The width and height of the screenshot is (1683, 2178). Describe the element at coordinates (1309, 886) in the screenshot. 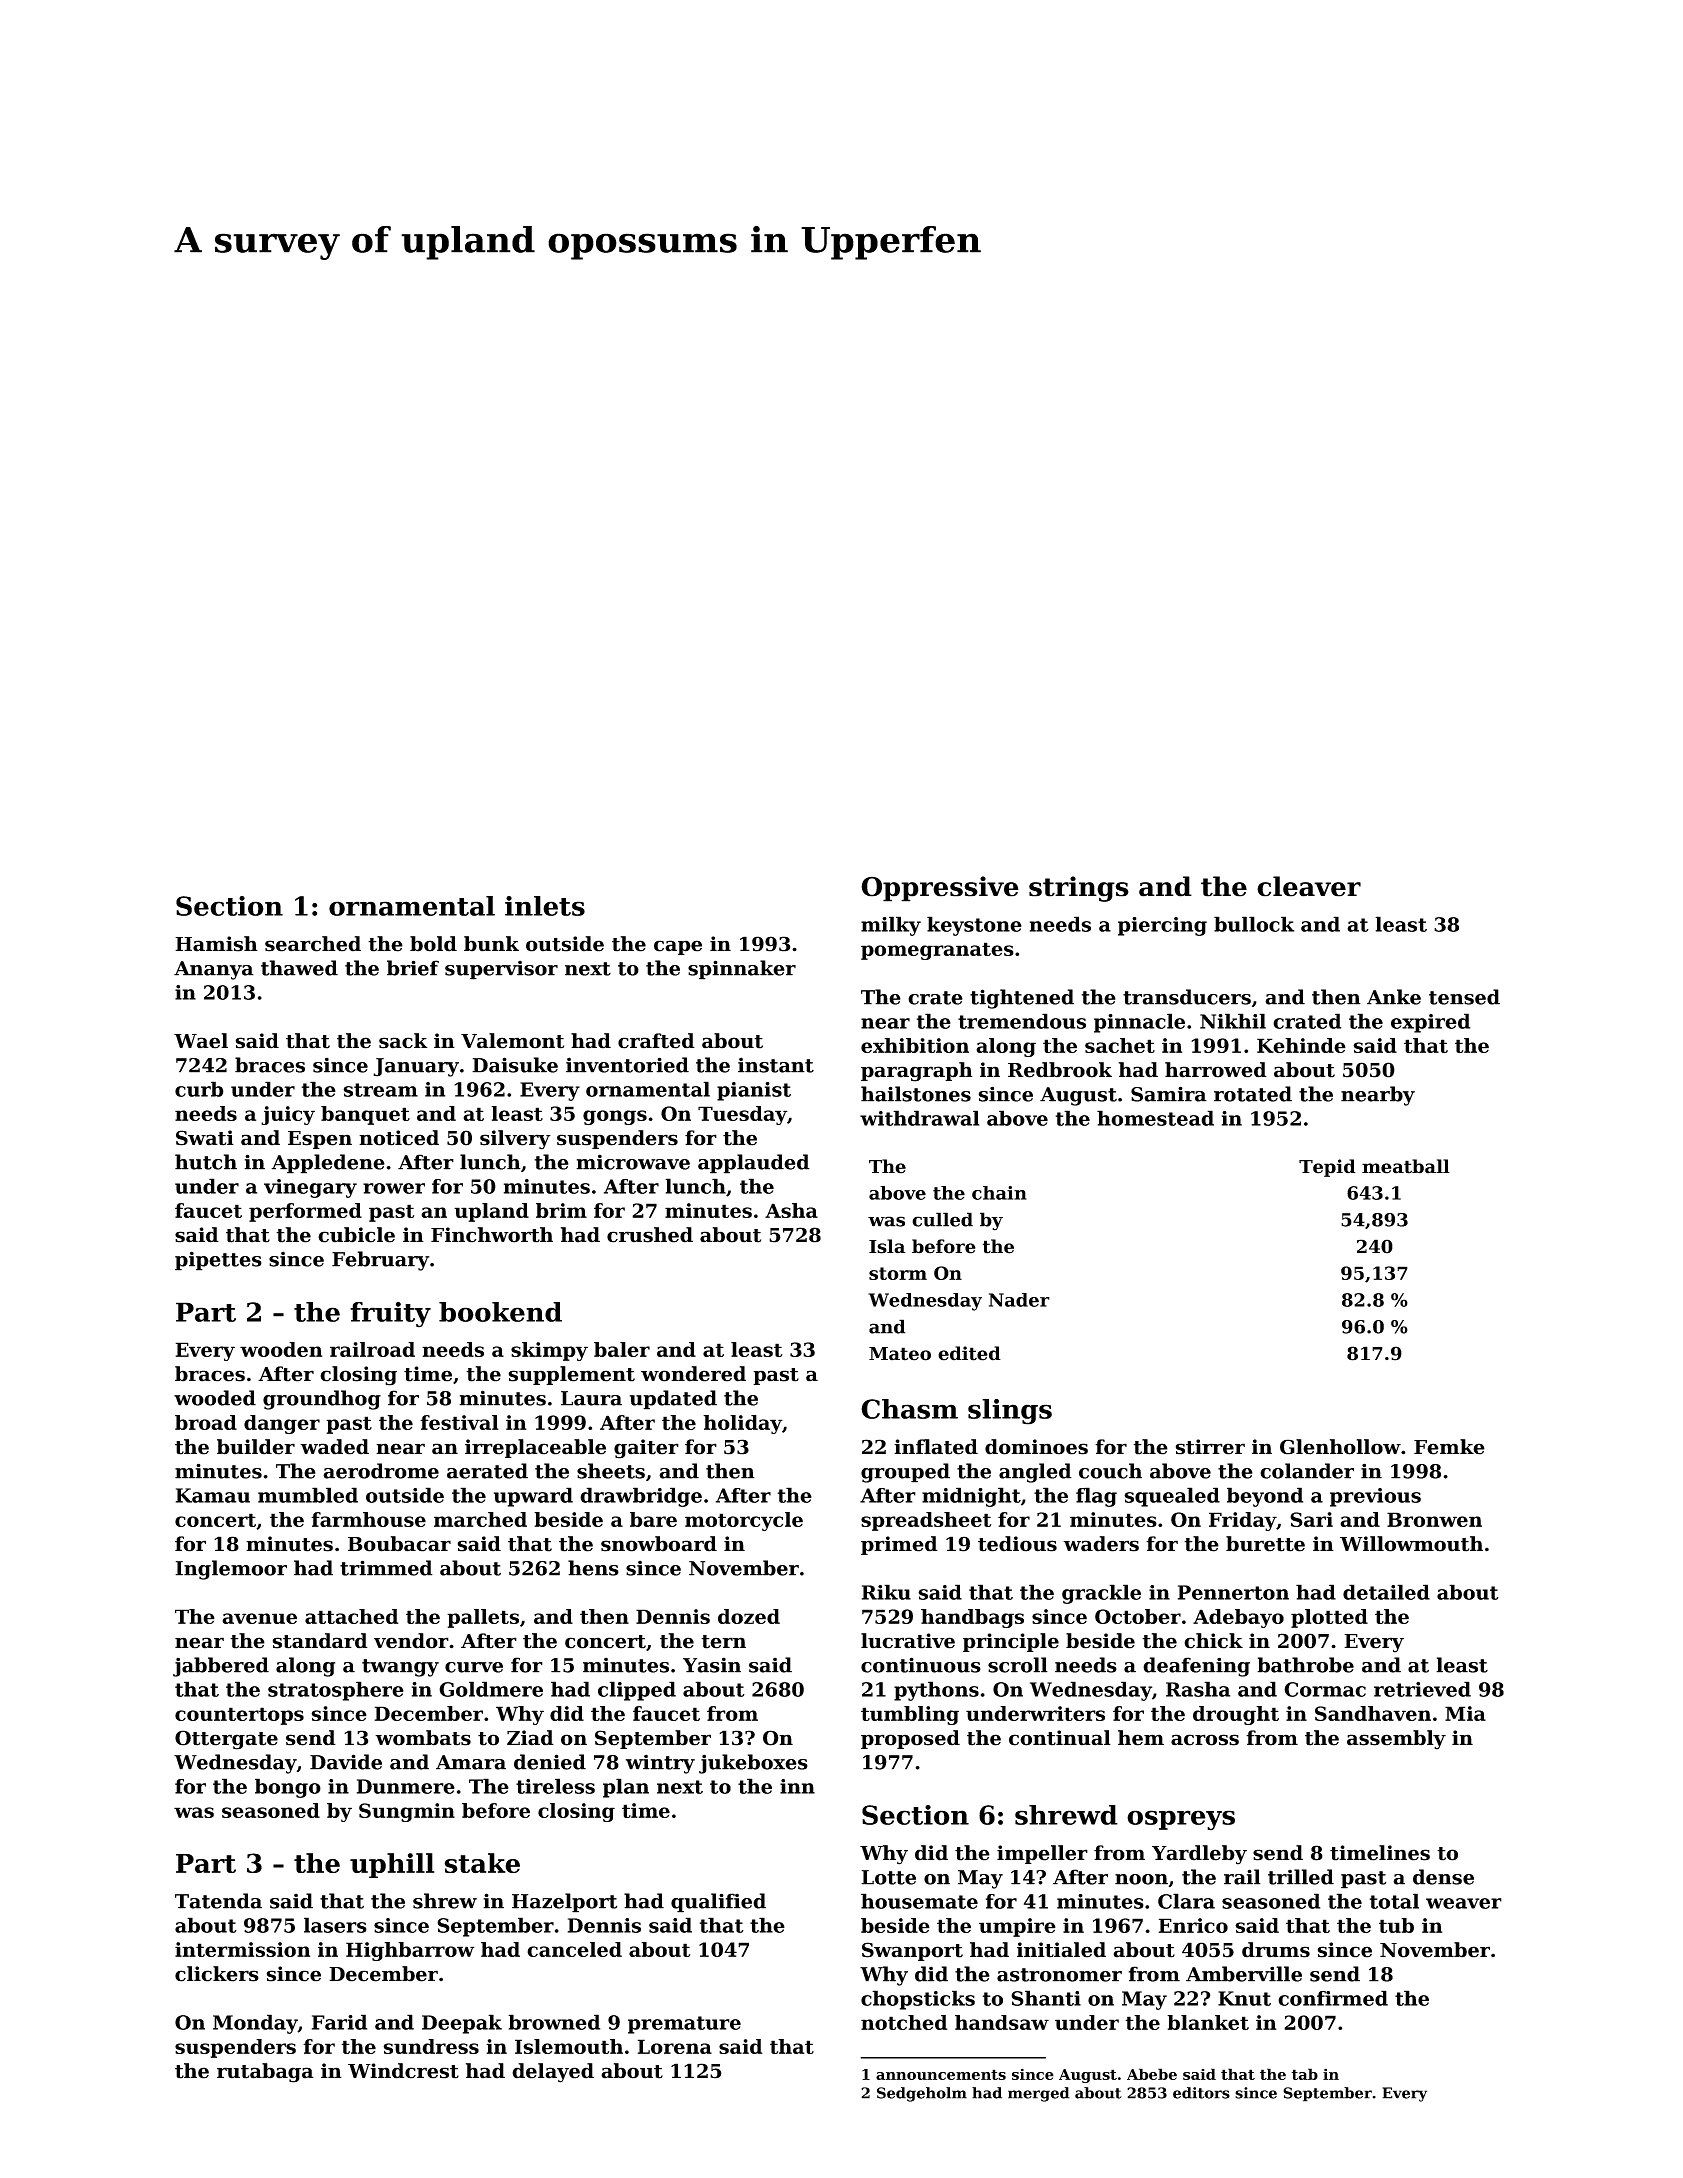

I see `cleaver` at that location.
